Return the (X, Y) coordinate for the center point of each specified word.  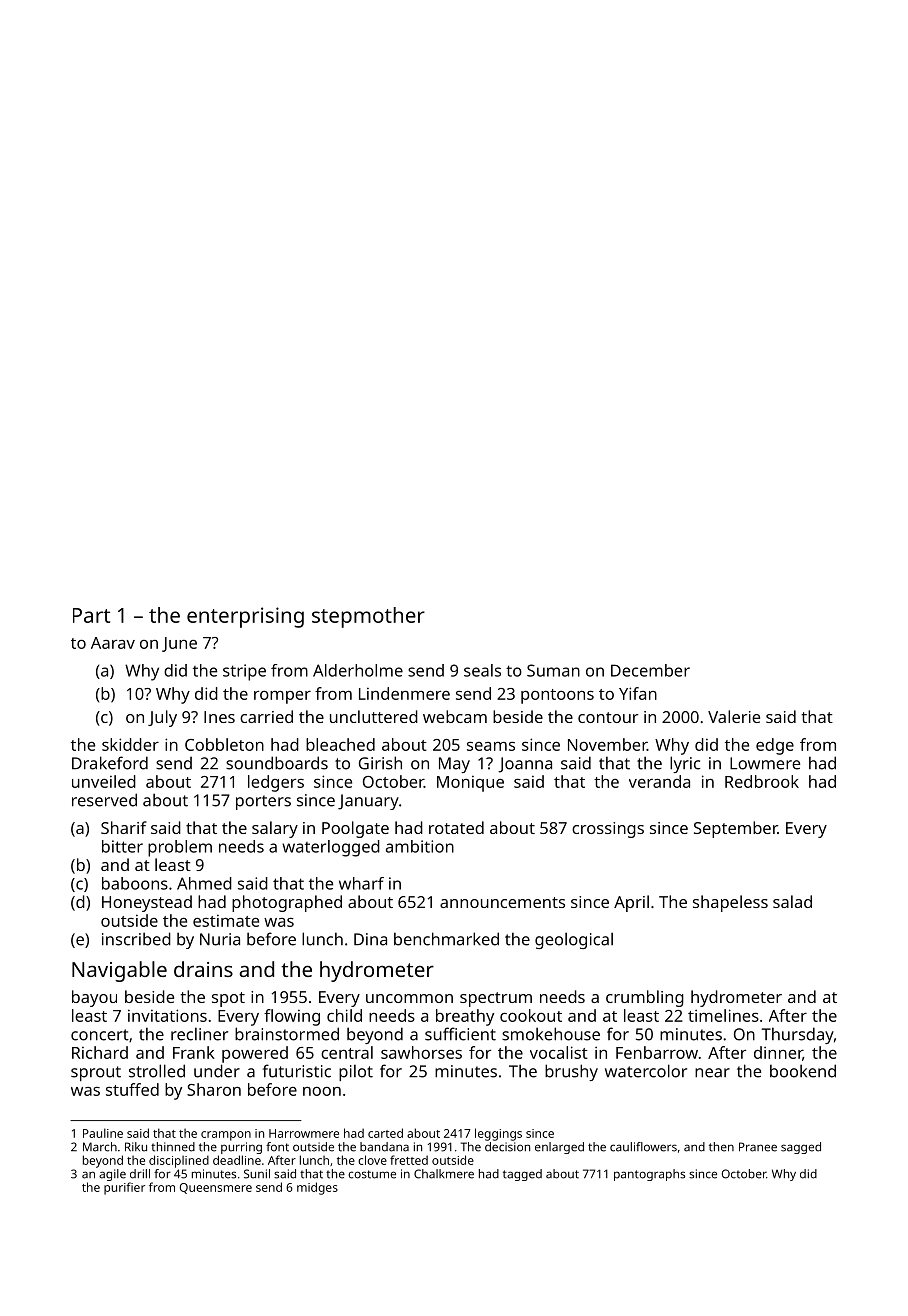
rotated (456, 827)
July (162, 718)
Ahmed (204, 883)
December (650, 670)
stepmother (368, 617)
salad (792, 901)
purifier (124, 1188)
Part (91, 615)
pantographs (649, 1175)
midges (317, 1188)
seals (482, 670)
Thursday (798, 1035)
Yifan (638, 693)
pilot (356, 1072)
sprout (96, 1073)
